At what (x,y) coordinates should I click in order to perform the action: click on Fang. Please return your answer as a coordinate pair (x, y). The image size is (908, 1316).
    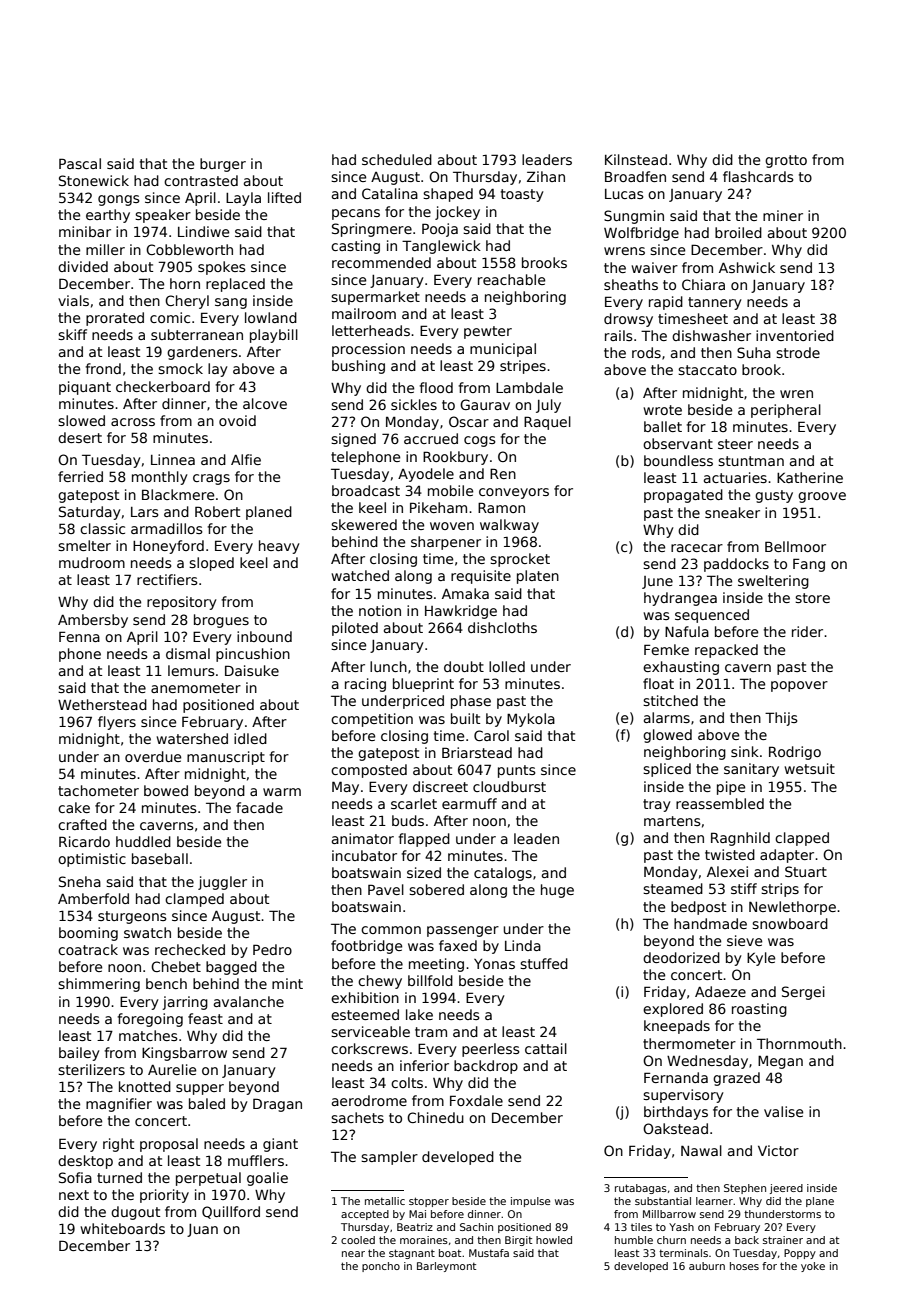
    Looking at the image, I should click on (809, 565).
